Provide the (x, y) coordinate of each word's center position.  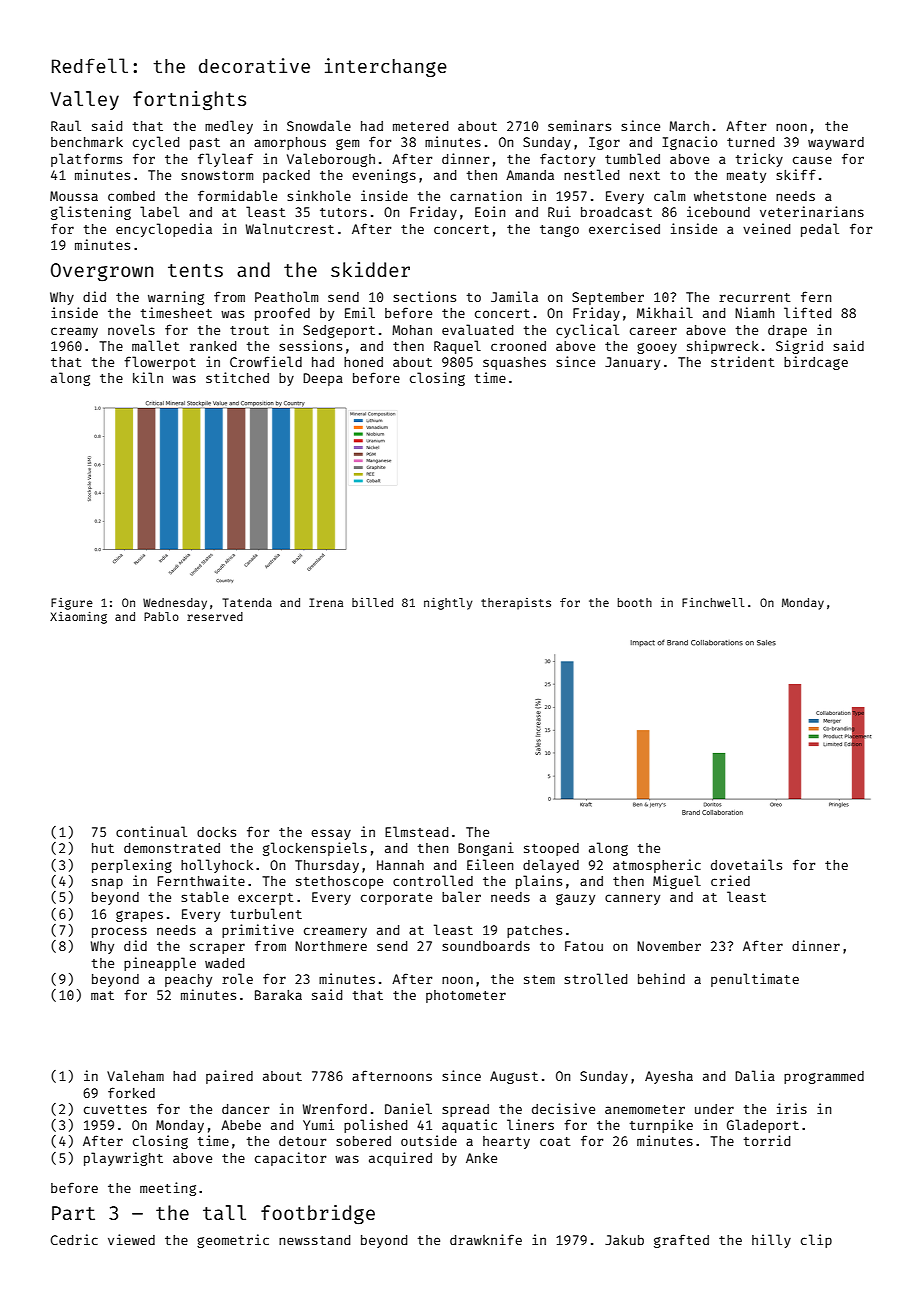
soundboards (486, 946)
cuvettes (115, 1109)
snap (107, 883)
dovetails (746, 864)
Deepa (323, 379)
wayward (836, 143)
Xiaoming (78, 618)
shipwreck (723, 347)
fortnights (189, 101)
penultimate (755, 980)
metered (420, 126)
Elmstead (416, 831)
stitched (237, 377)
